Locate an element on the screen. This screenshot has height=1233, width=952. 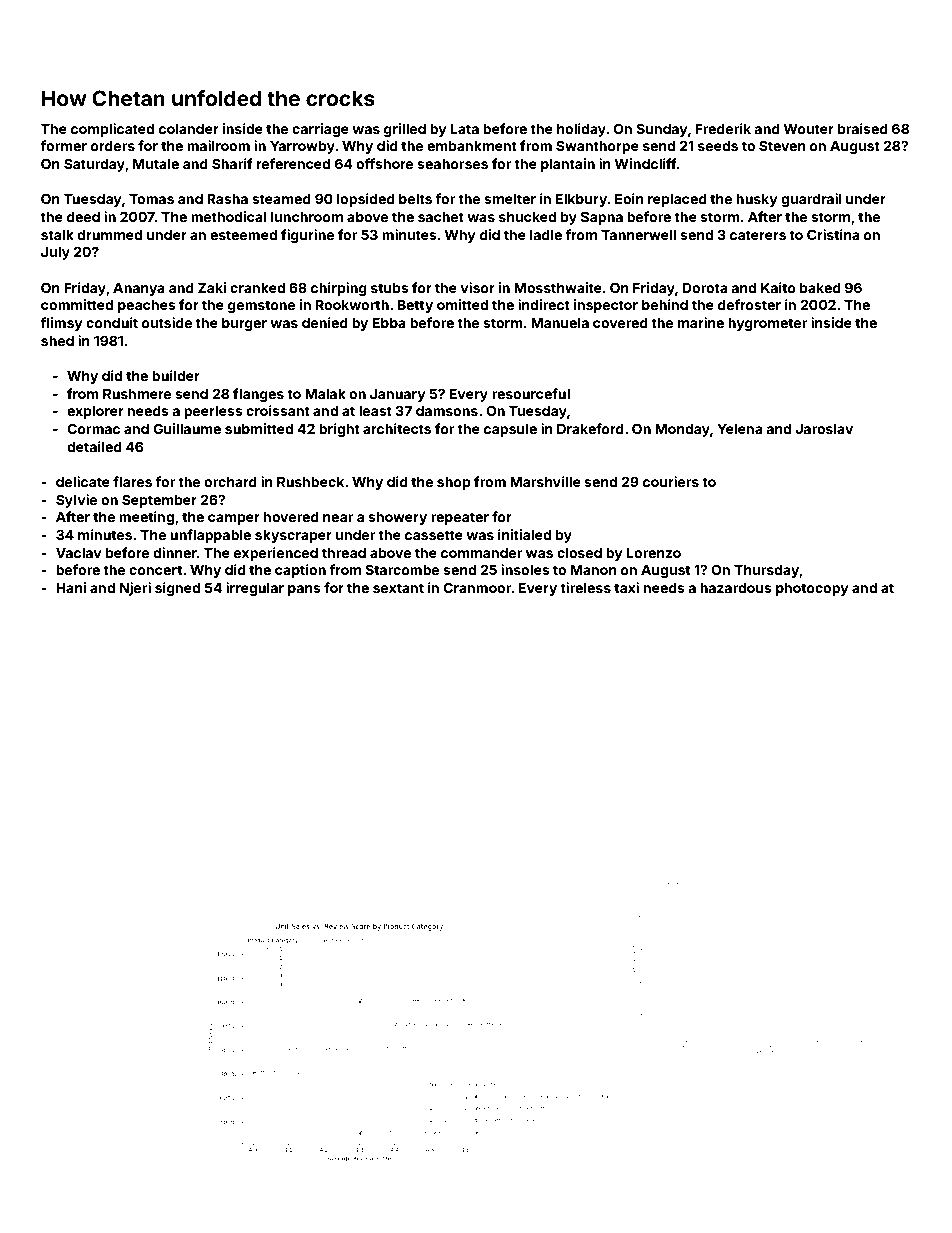
Steven is located at coordinates (782, 145).
